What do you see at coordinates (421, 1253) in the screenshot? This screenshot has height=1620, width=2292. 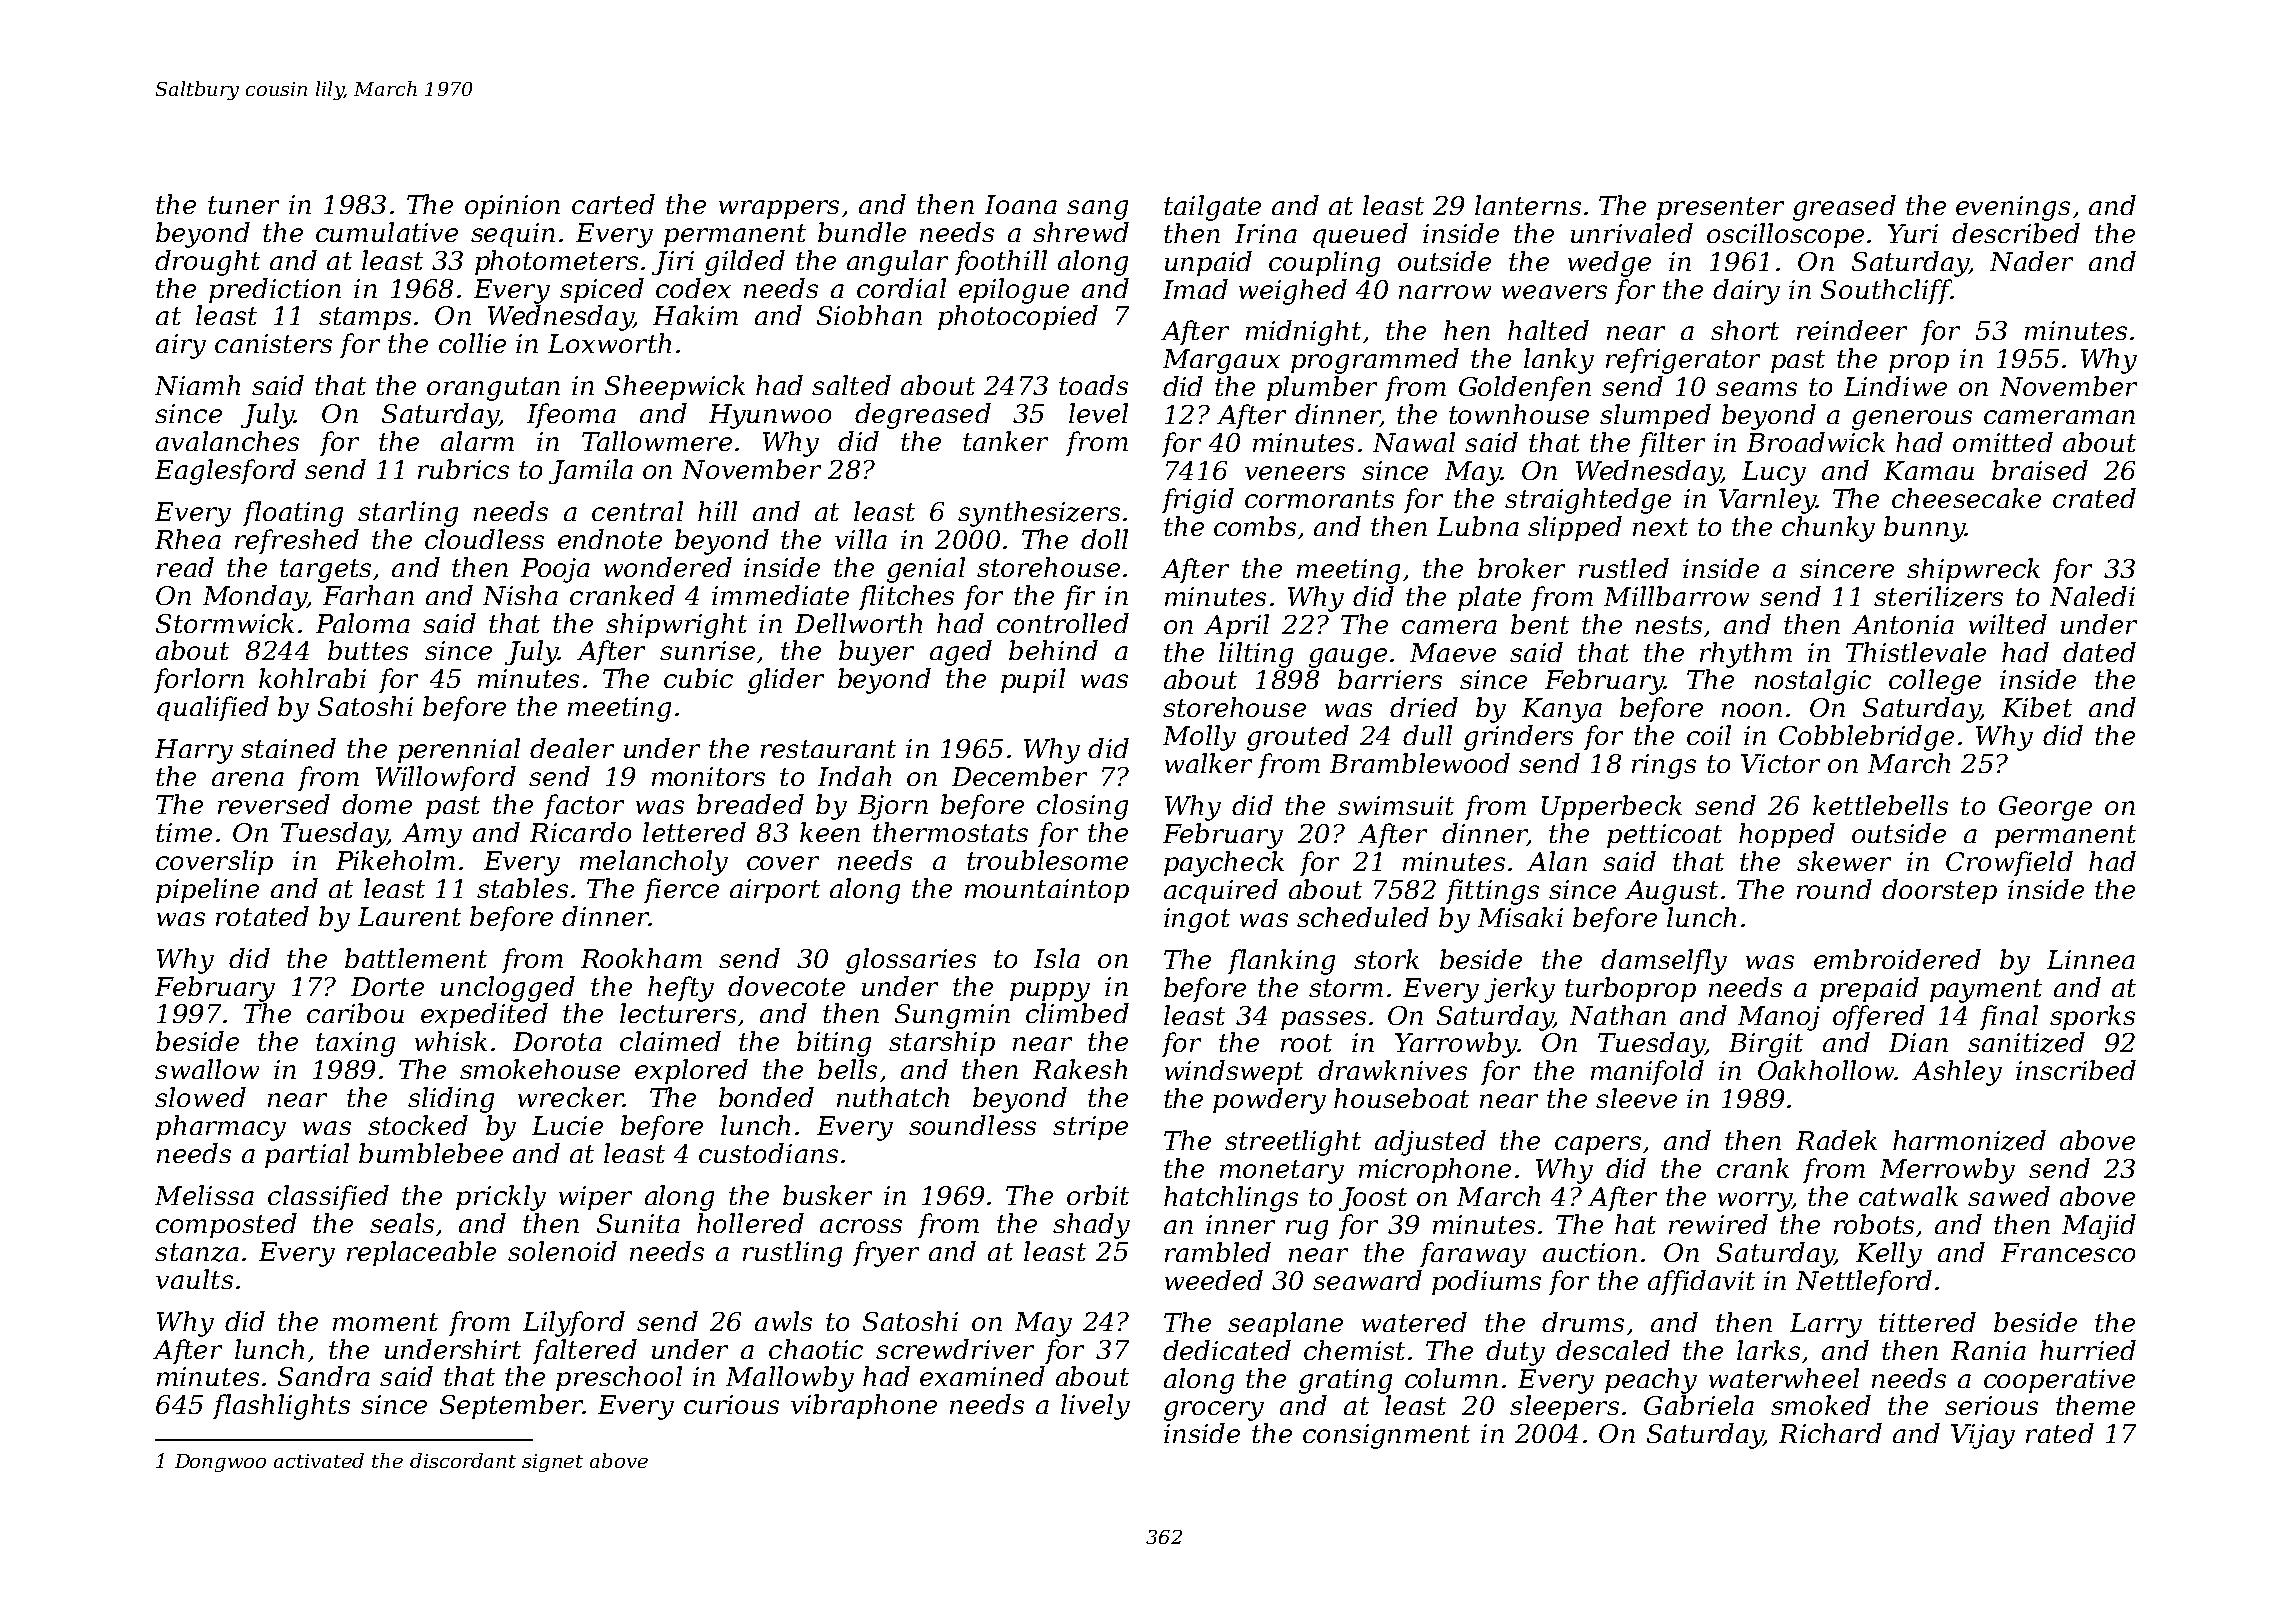 I see `replaceable` at bounding box center [421, 1253].
